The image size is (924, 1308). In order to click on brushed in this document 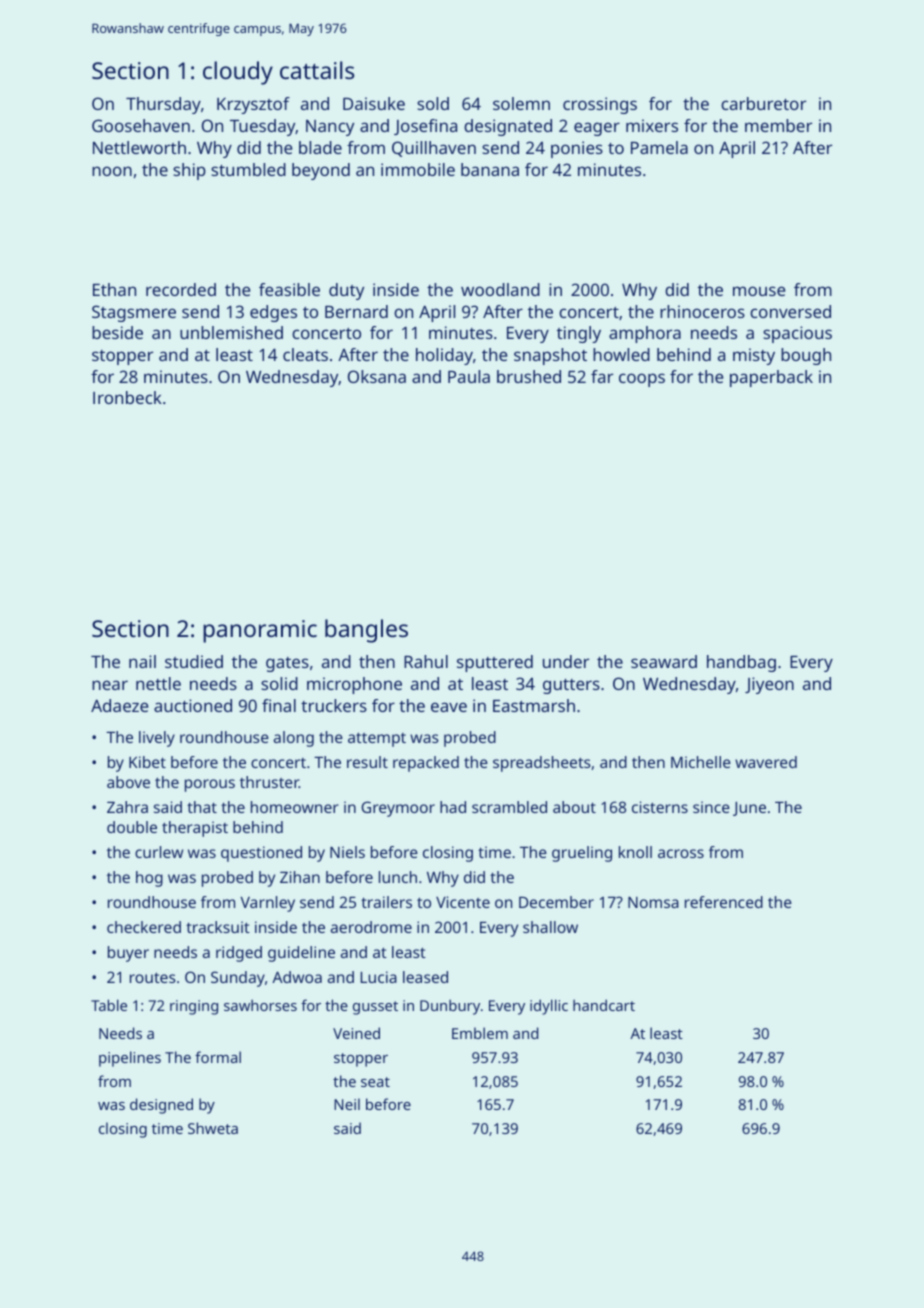, I will do `click(529, 376)`.
